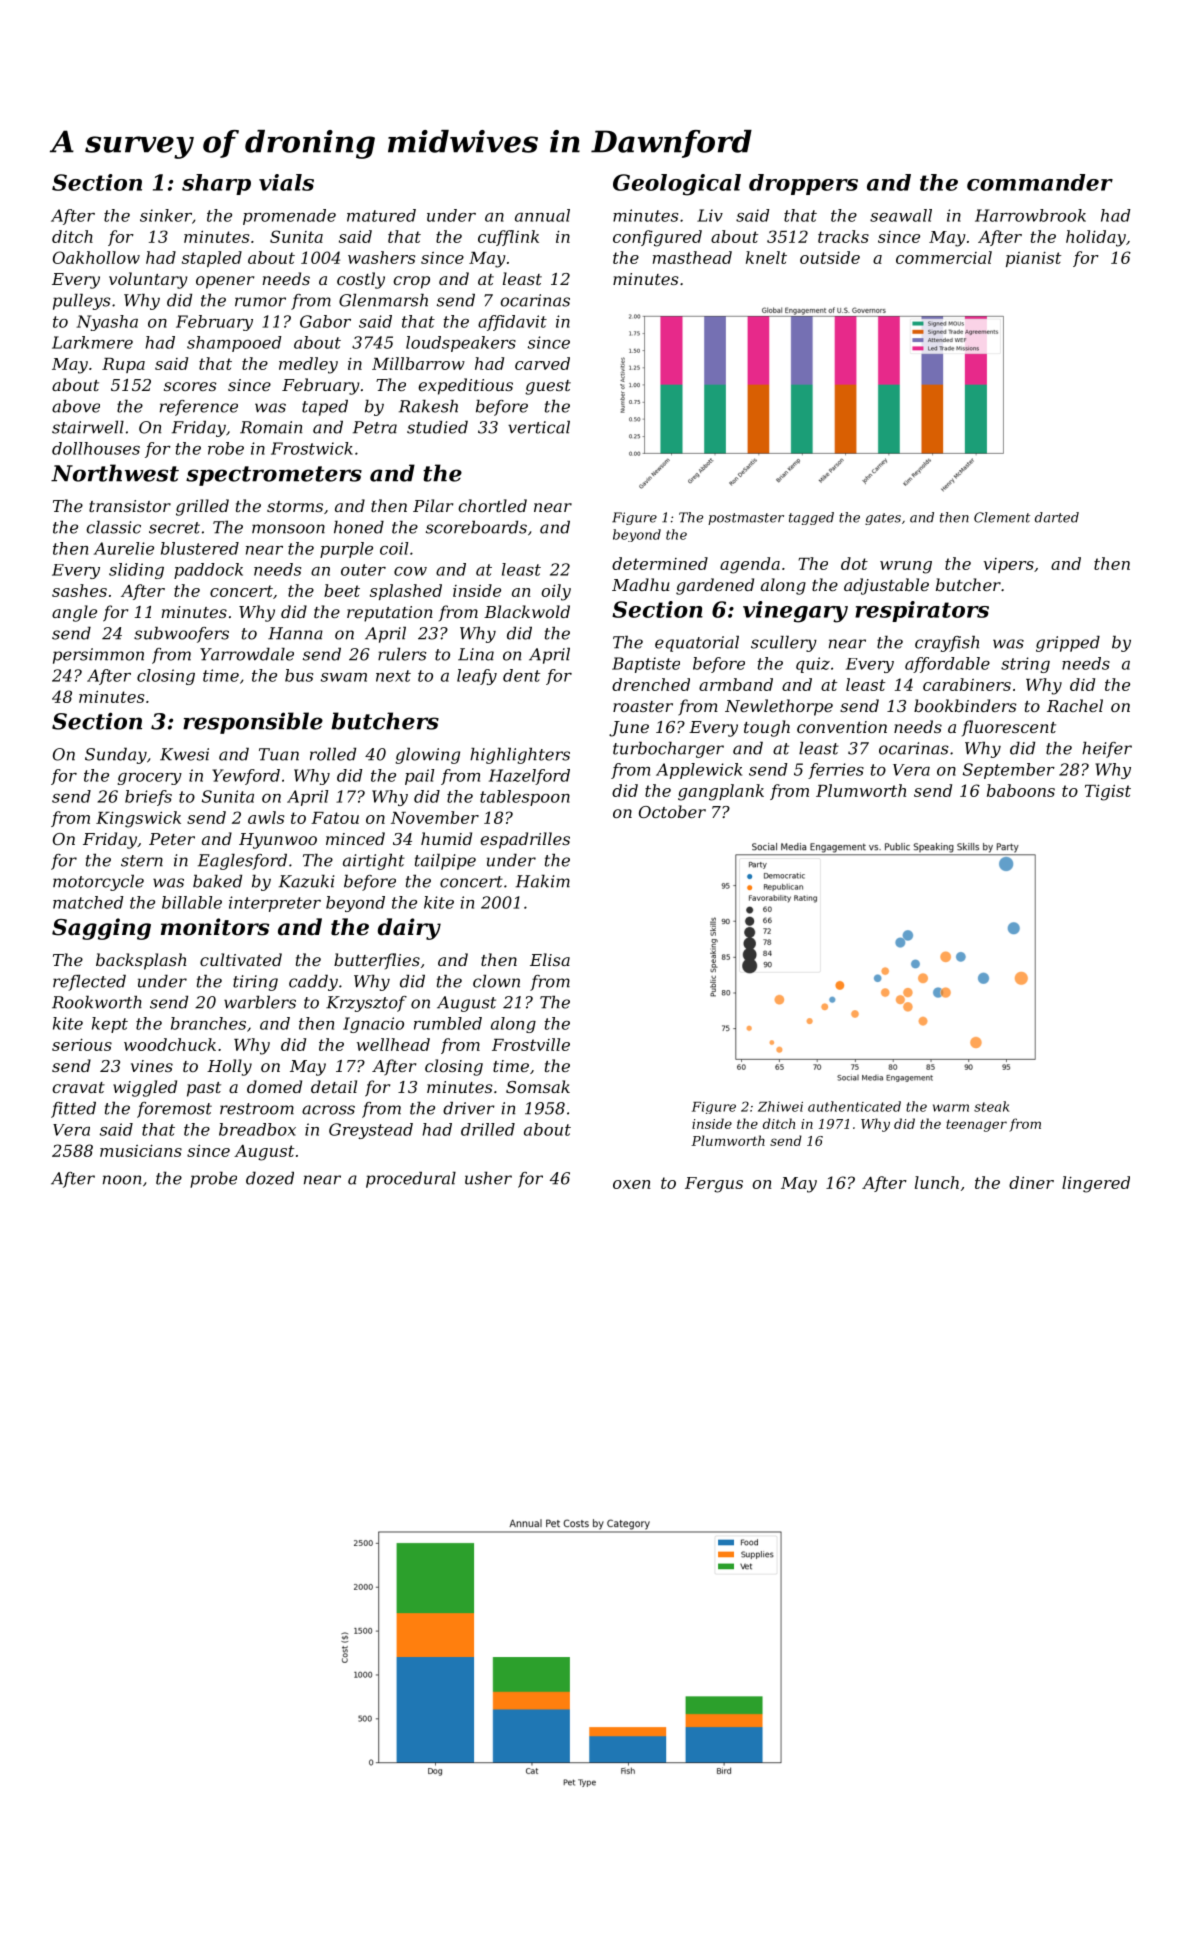  What do you see at coordinates (288, 529) in the document?
I see `monsoon` at bounding box center [288, 529].
